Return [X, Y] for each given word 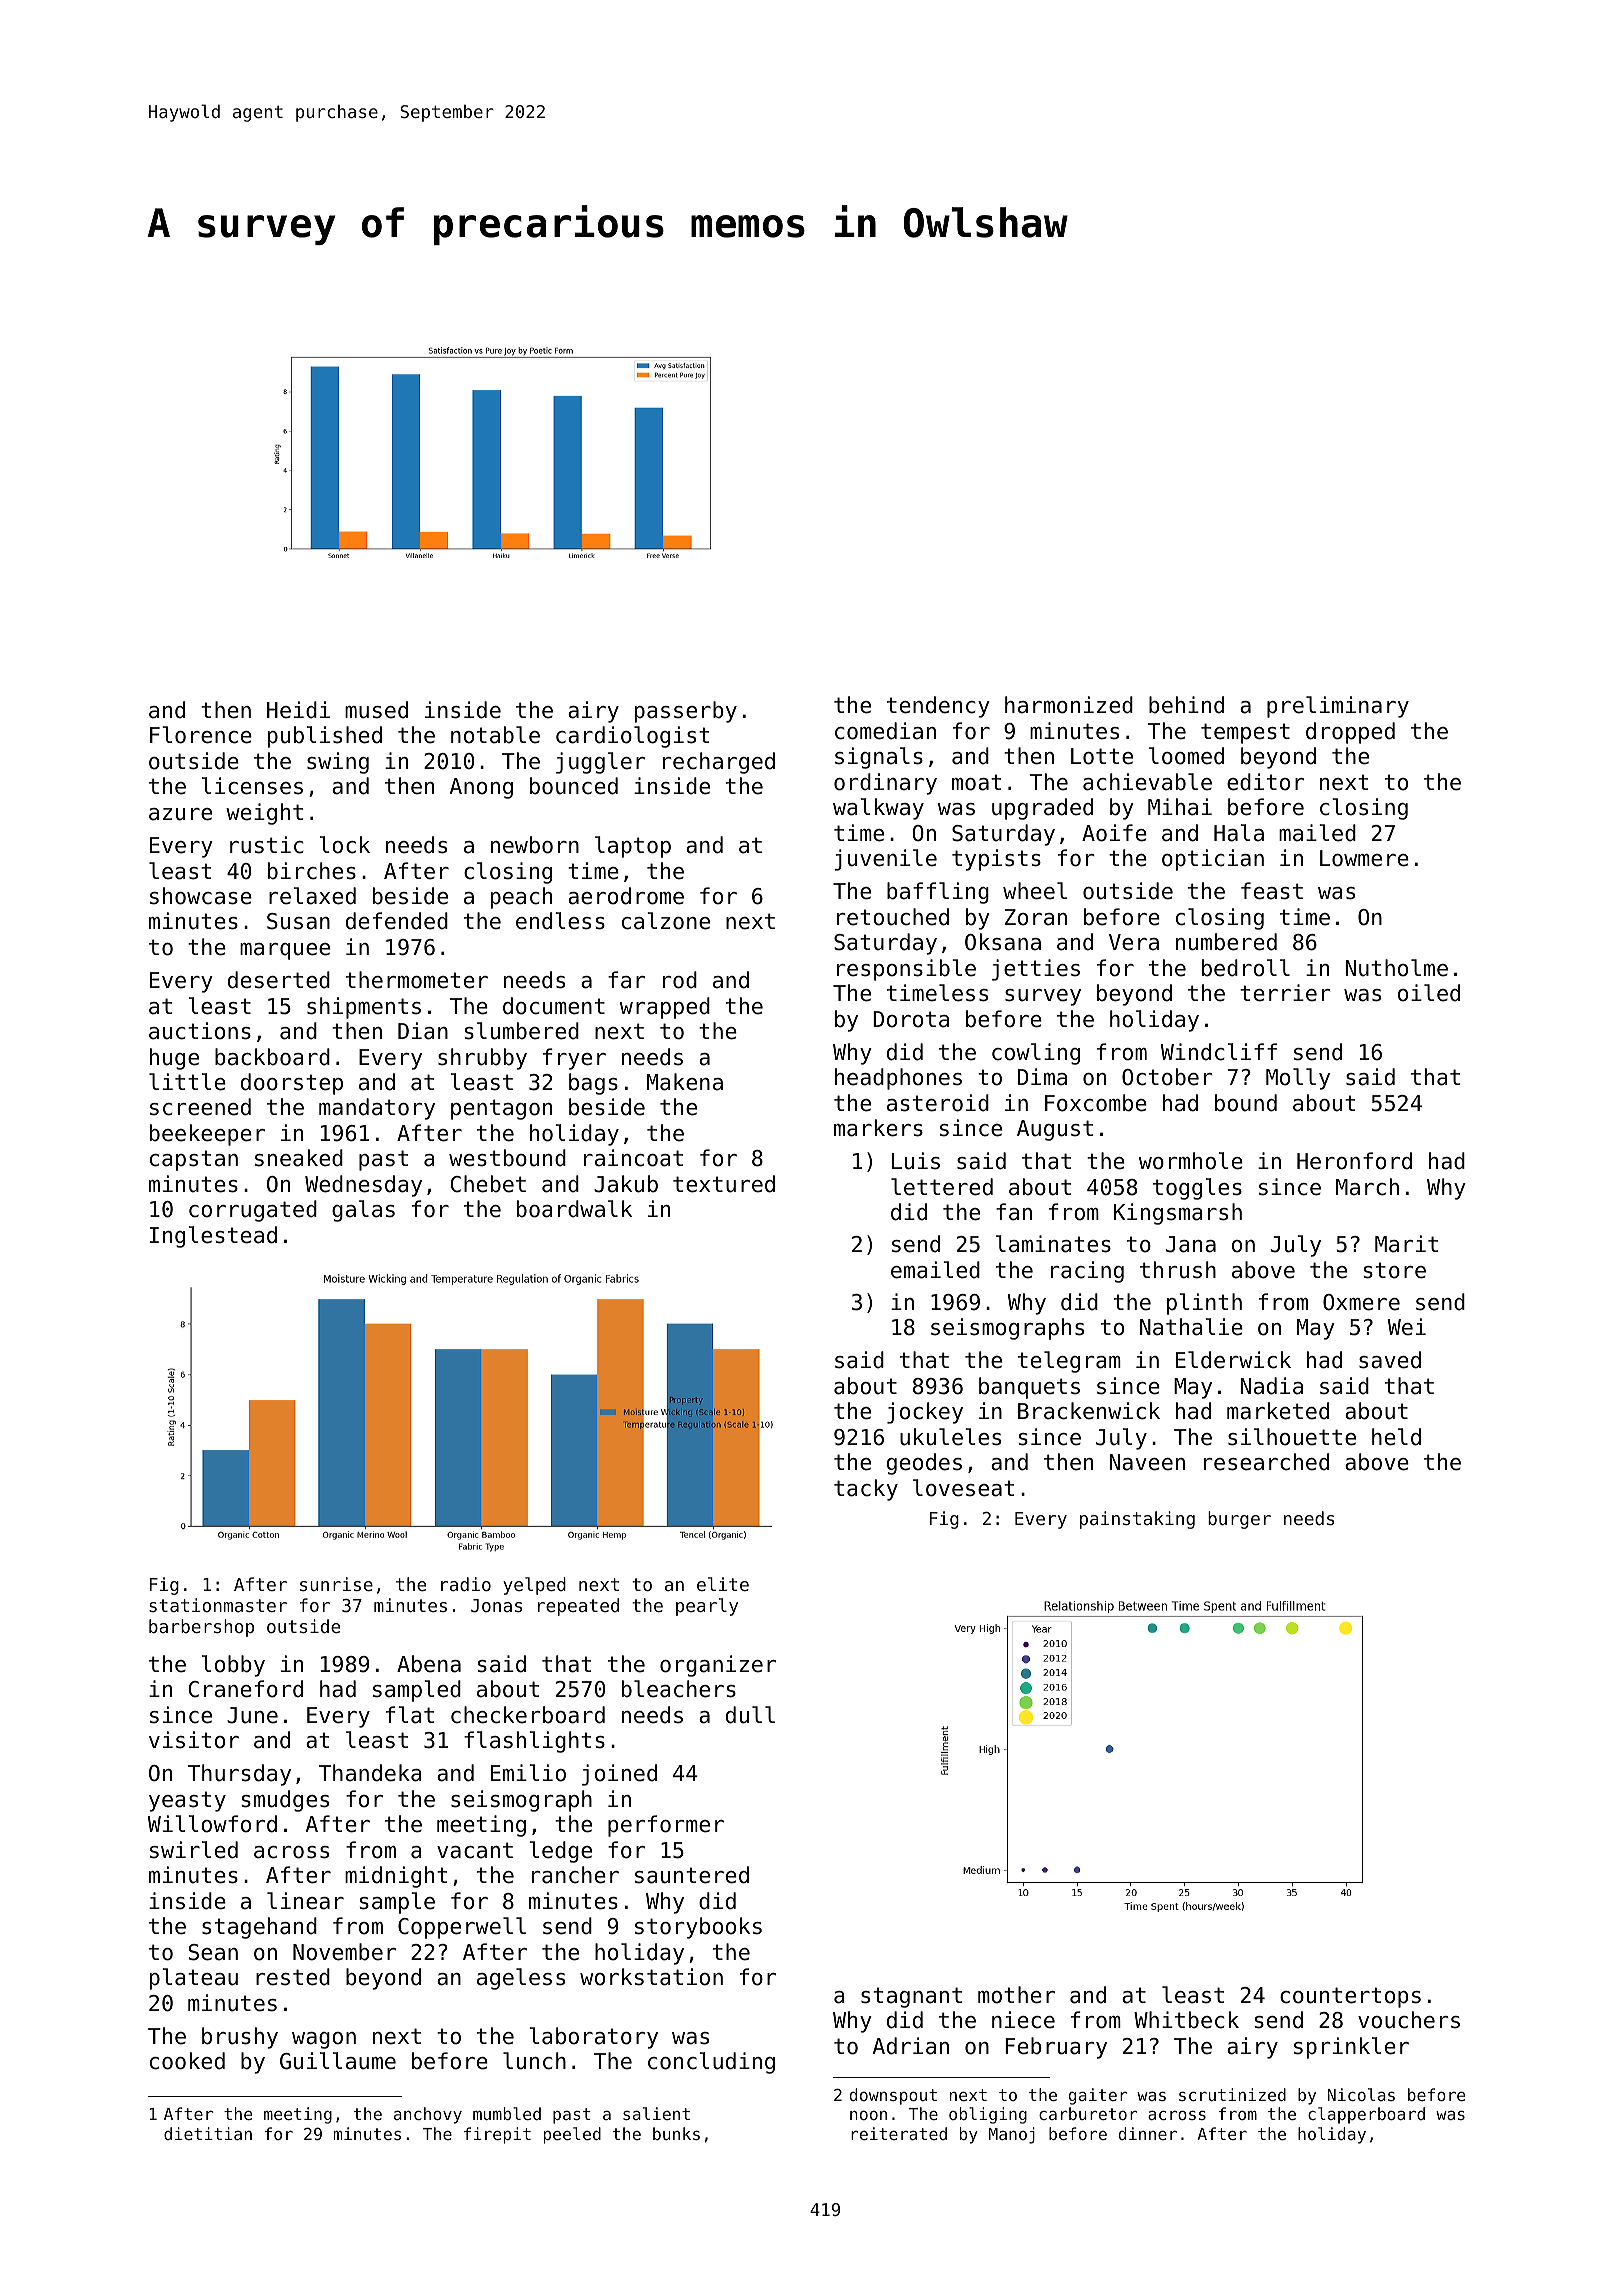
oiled [1429, 993]
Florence [201, 735]
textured [724, 1184]
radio [466, 1584]
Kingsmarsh [1178, 1214]
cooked [187, 2061]
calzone [666, 921]
